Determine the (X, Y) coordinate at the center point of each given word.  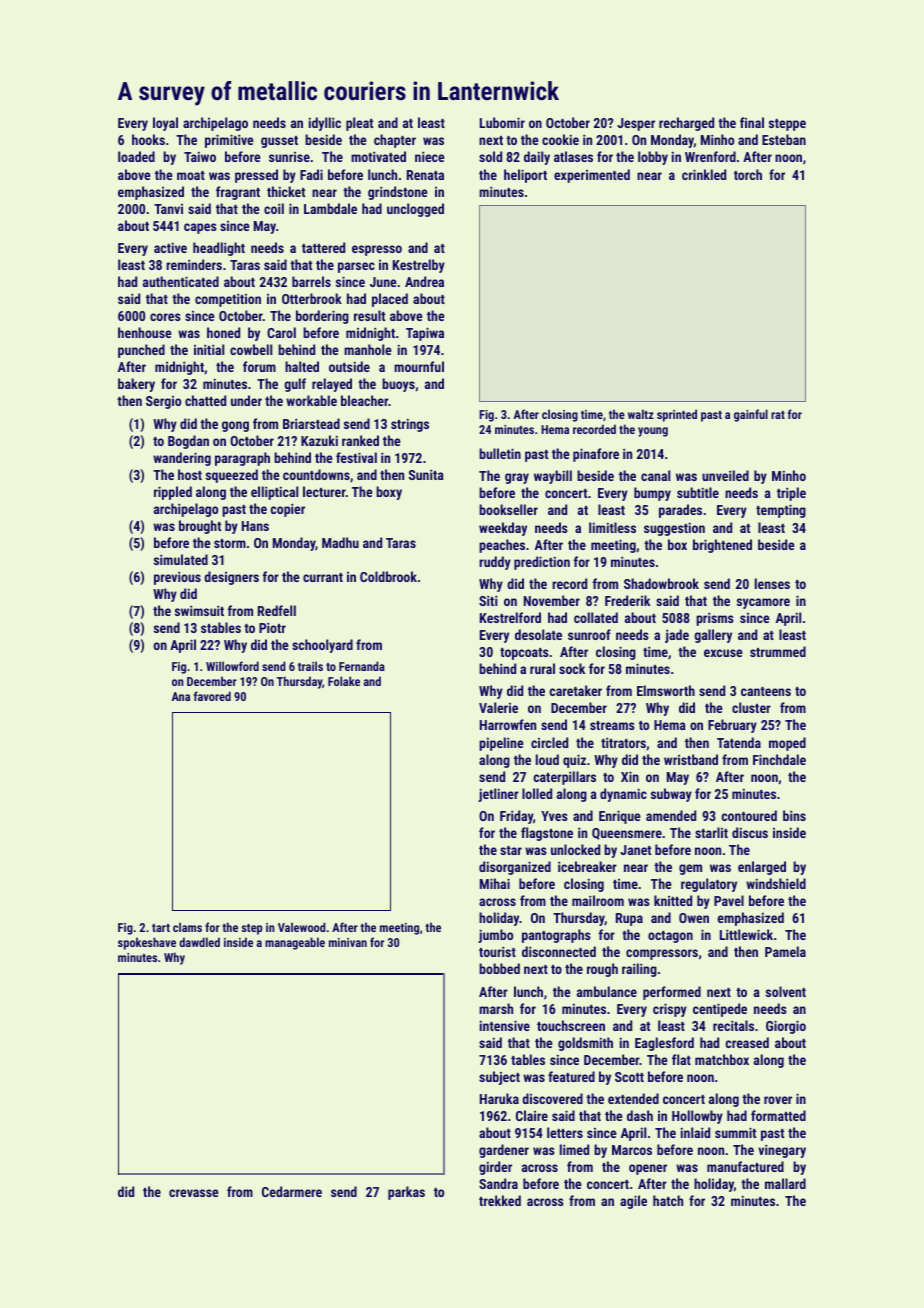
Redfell (277, 610)
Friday (516, 817)
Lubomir (502, 122)
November (552, 600)
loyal (165, 124)
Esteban (784, 139)
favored (212, 696)
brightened (722, 546)
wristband (691, 759)
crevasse (194, 1193)
